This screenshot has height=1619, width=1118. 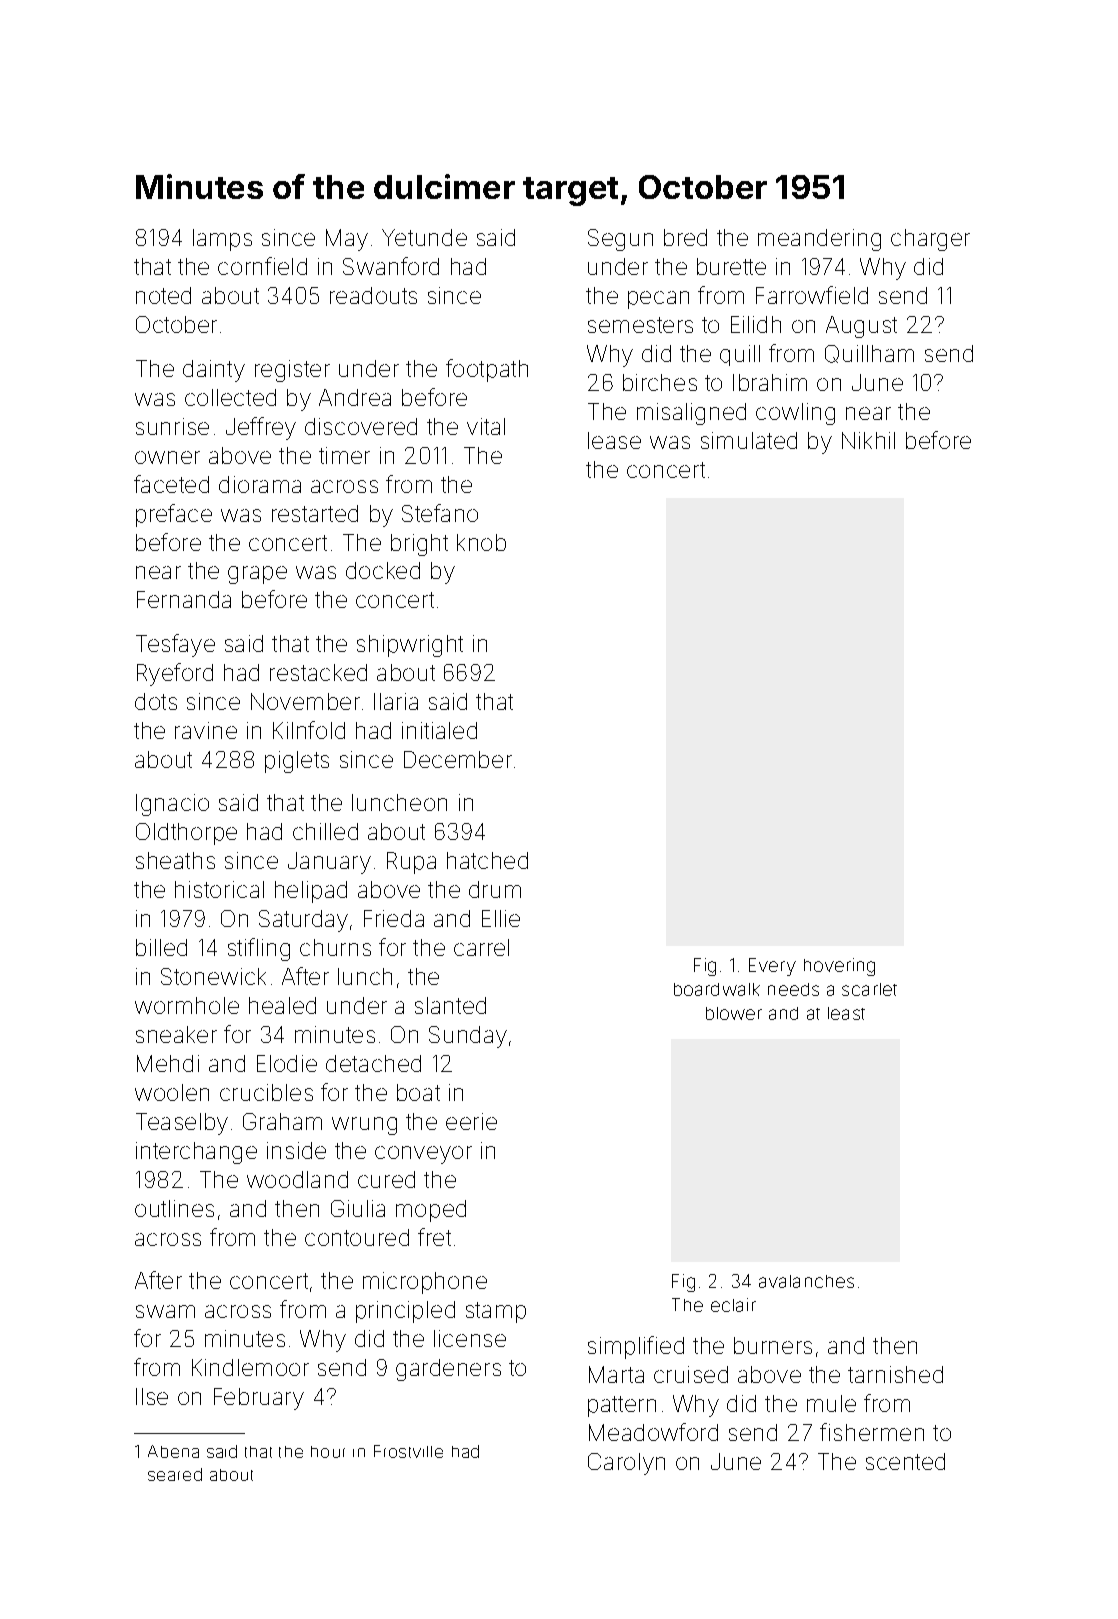 What do you see at coordinates (328, 1452) in the screenshot?
I see `hour` at bounding box center [328, 1452].
